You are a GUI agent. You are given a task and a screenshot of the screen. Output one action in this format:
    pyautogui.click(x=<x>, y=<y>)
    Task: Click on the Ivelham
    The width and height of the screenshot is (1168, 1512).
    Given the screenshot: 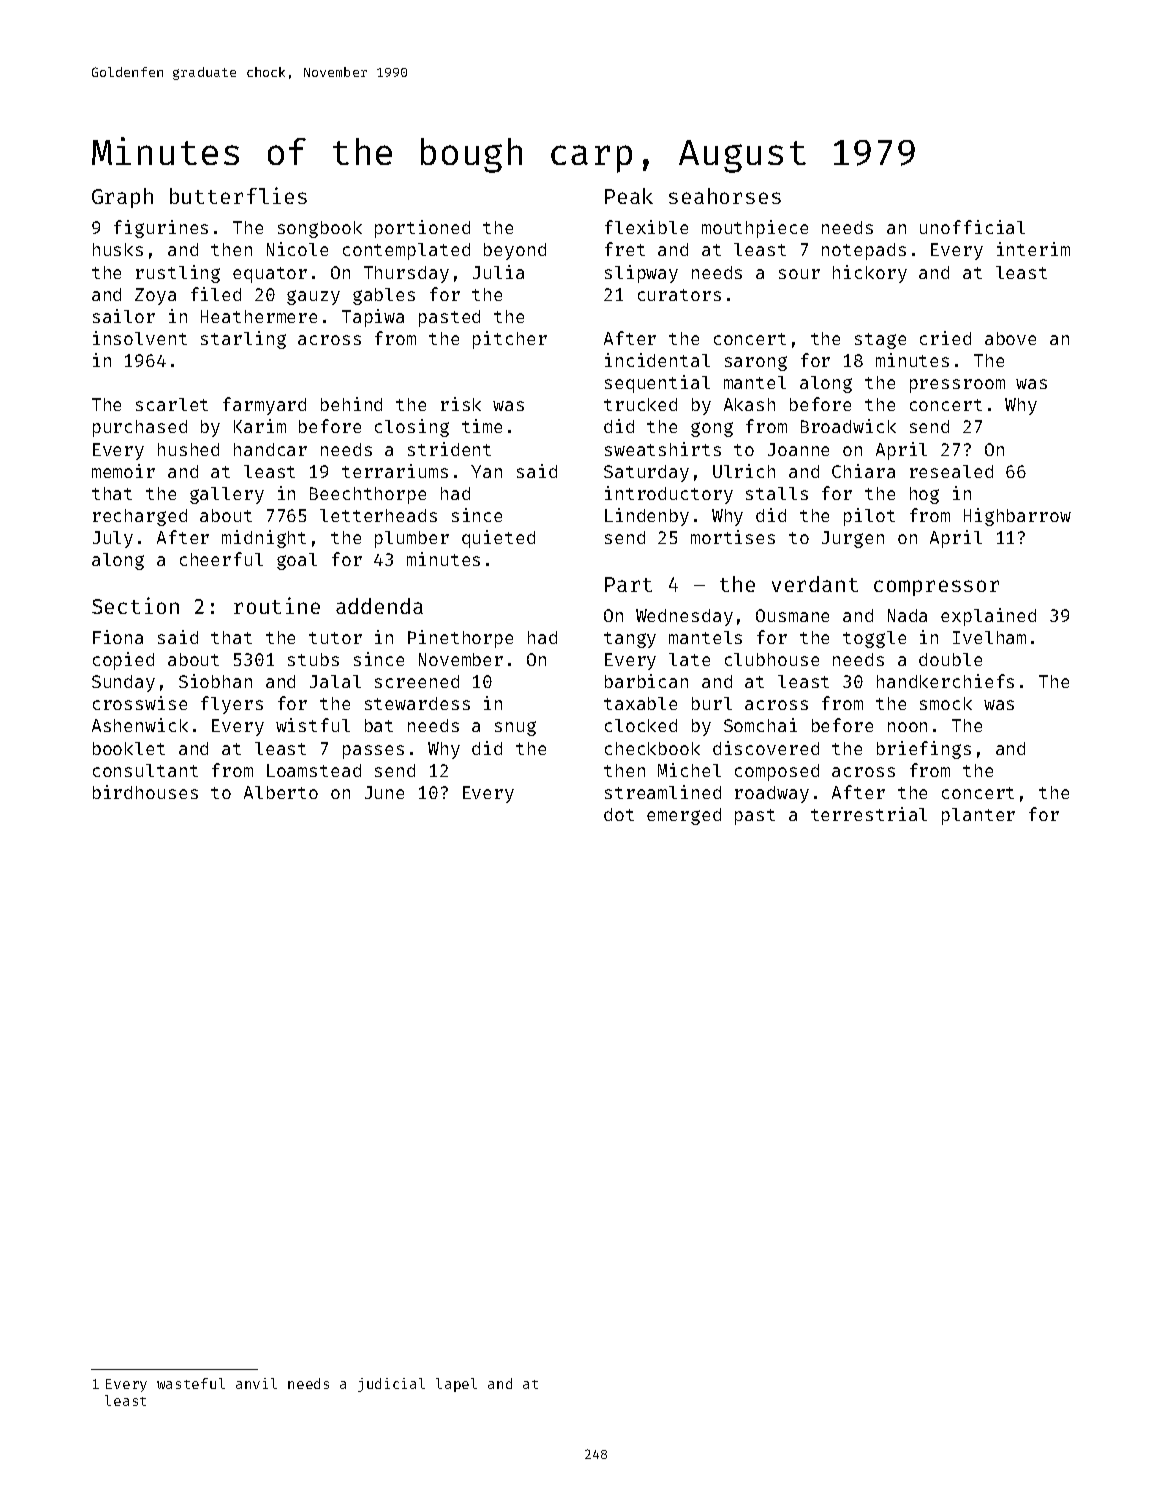 What is the action you would take?
    pyautogui.click(x=989, y=637)
